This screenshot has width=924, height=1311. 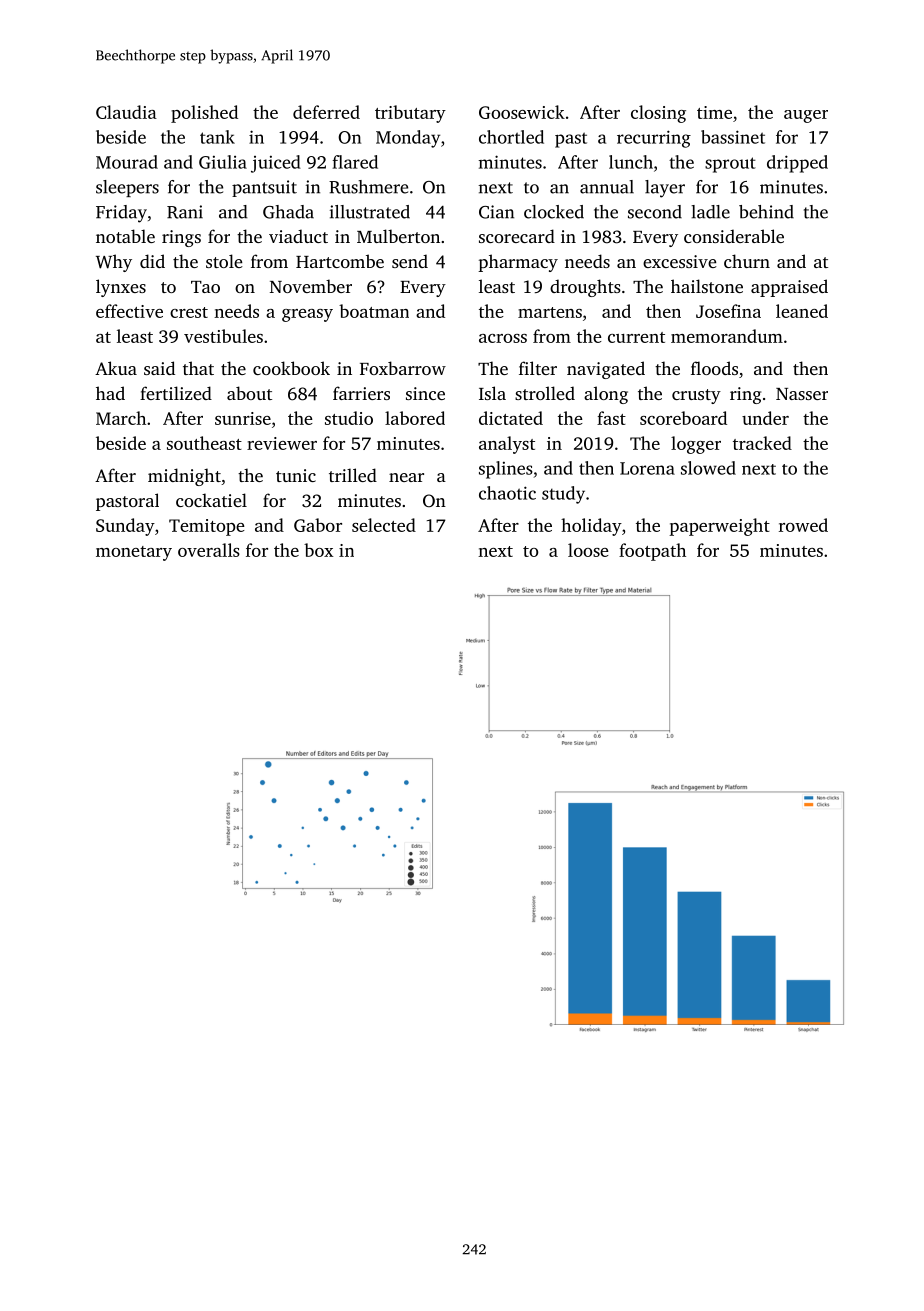 What do you see at coordinates (114, 263) in the screenshot?
I see `Why` at bounding box center [114, 263].
